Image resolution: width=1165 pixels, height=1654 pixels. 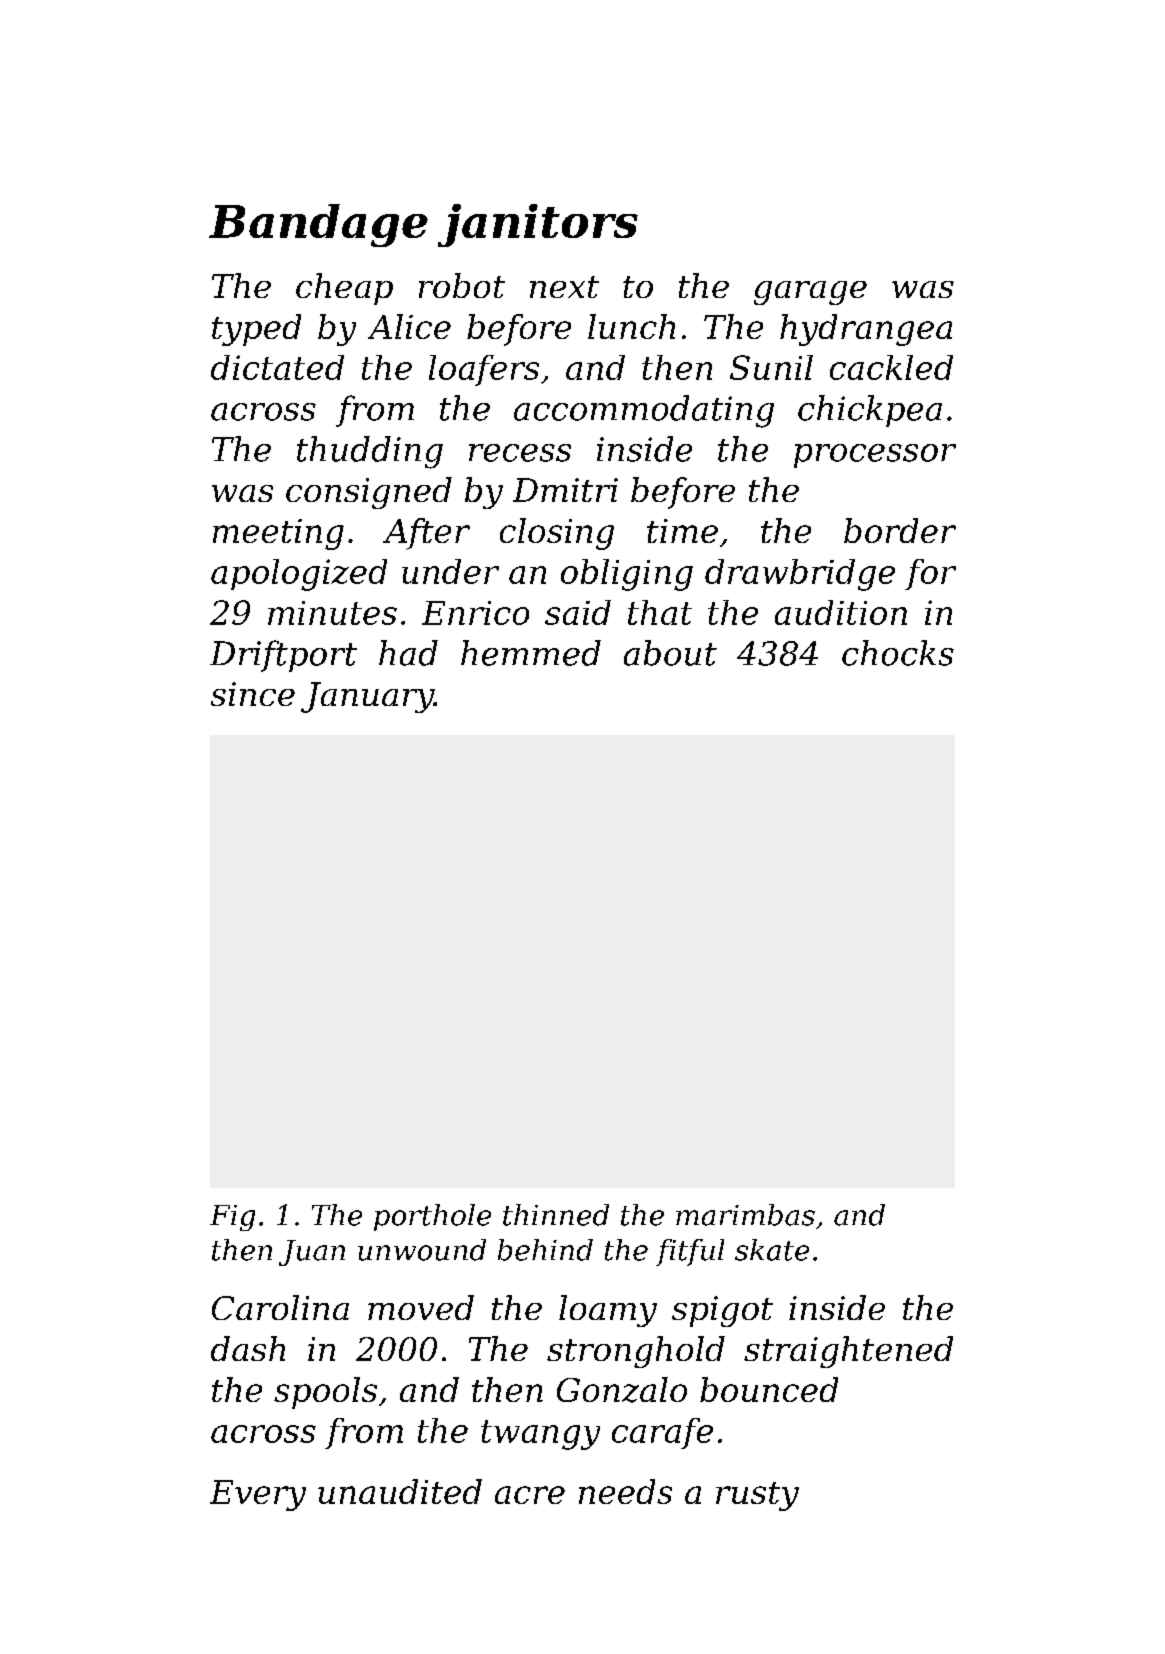 What do you see at coordinates (400, 1491) in the page?
I see `unaudited` at bounding box center [400, 1491].
